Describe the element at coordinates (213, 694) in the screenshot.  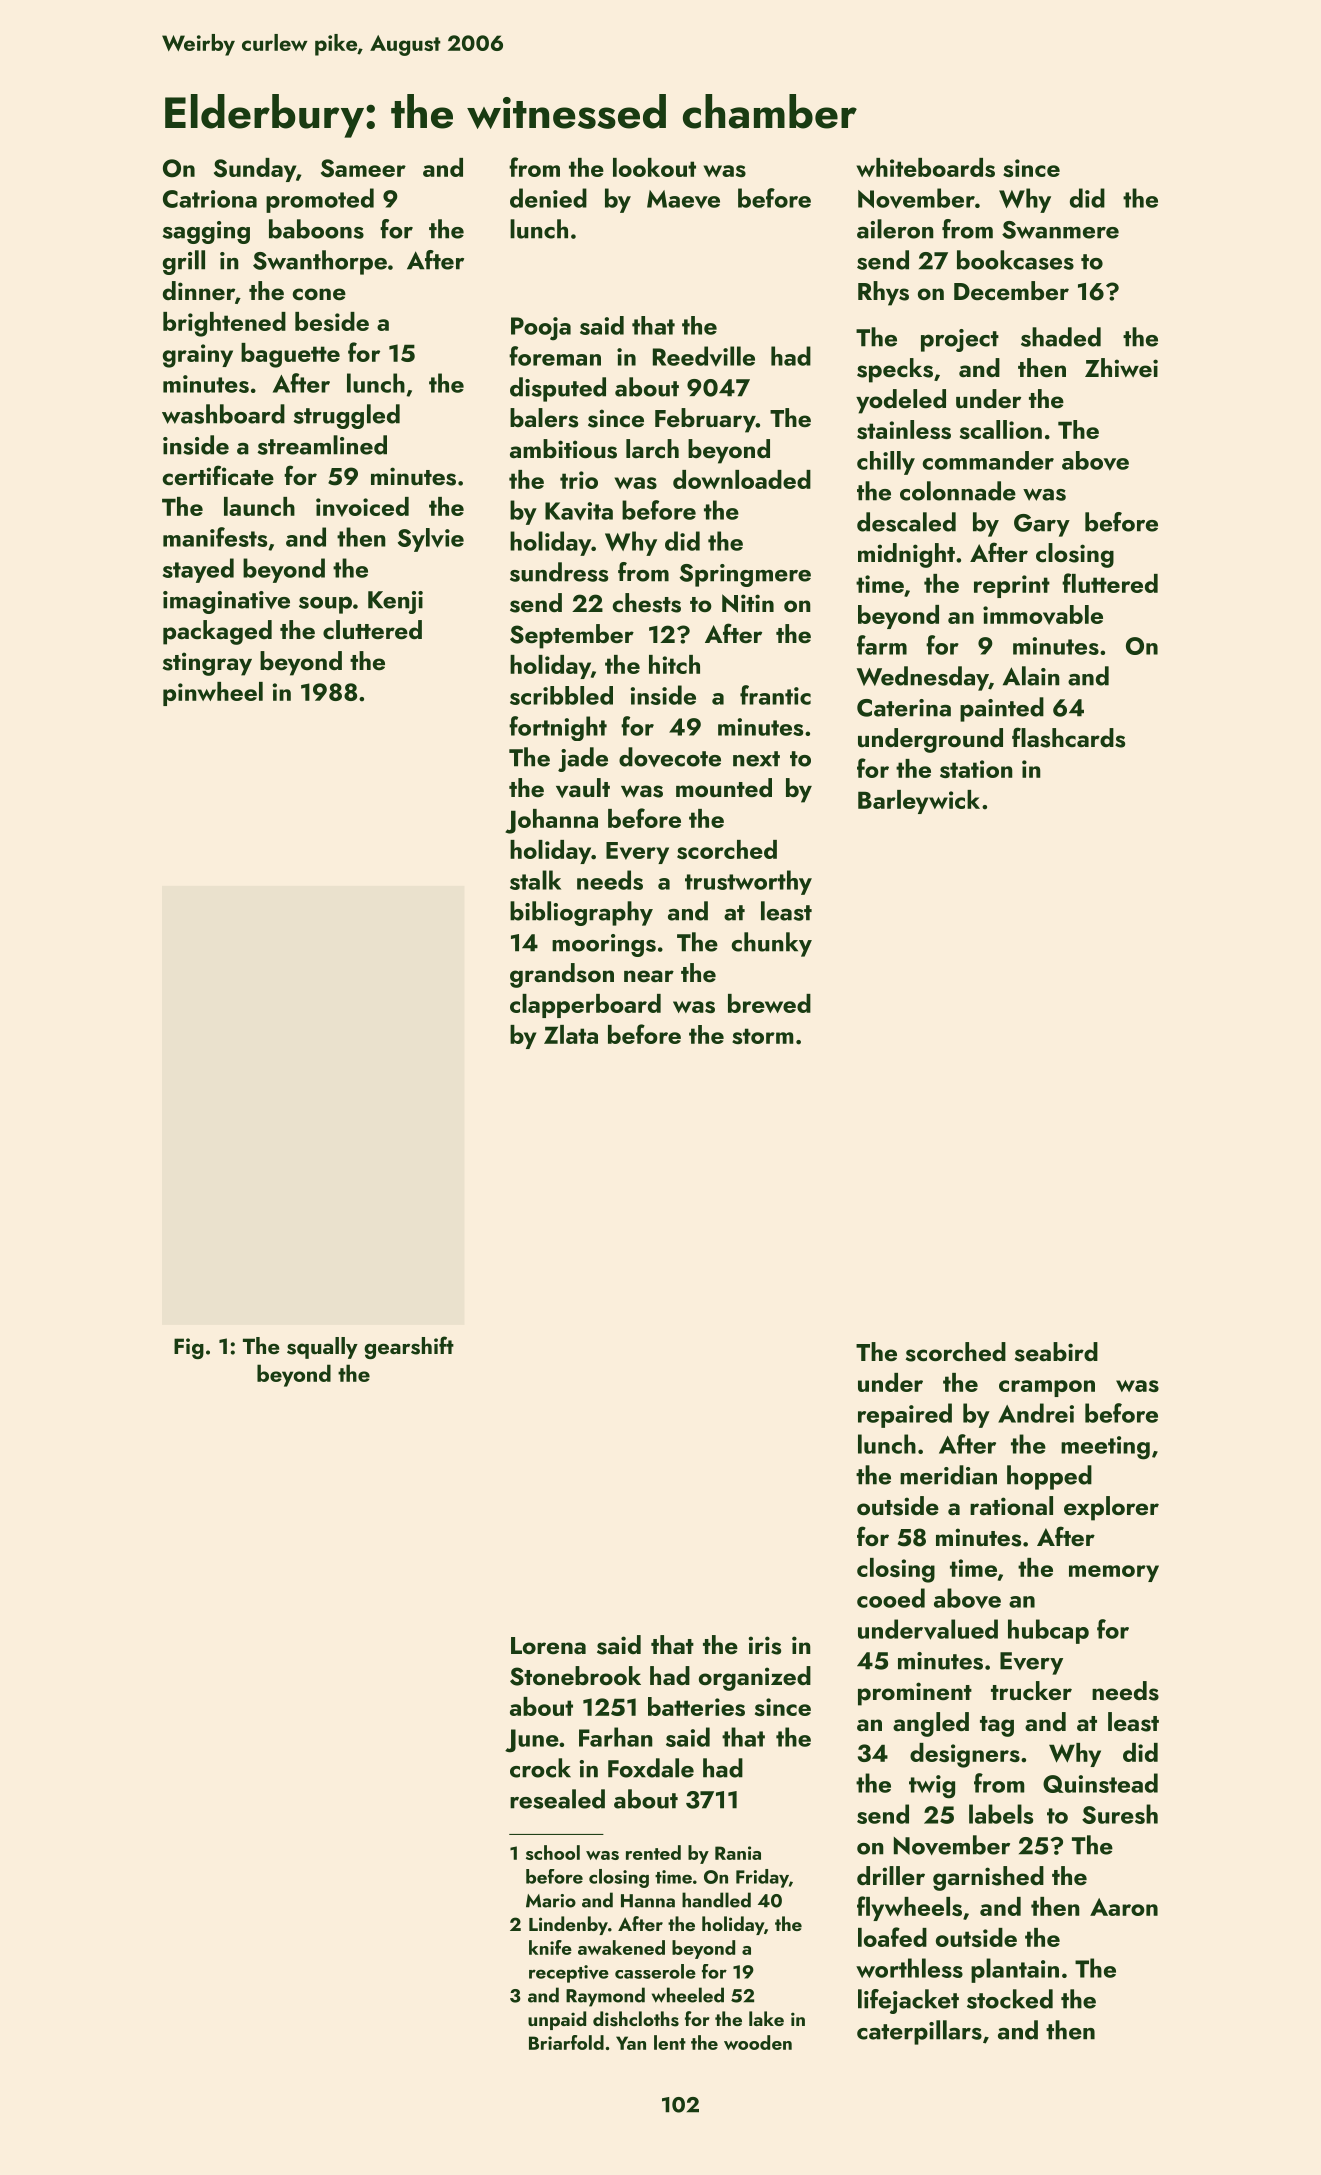
I see `pinwheel` at that location.
